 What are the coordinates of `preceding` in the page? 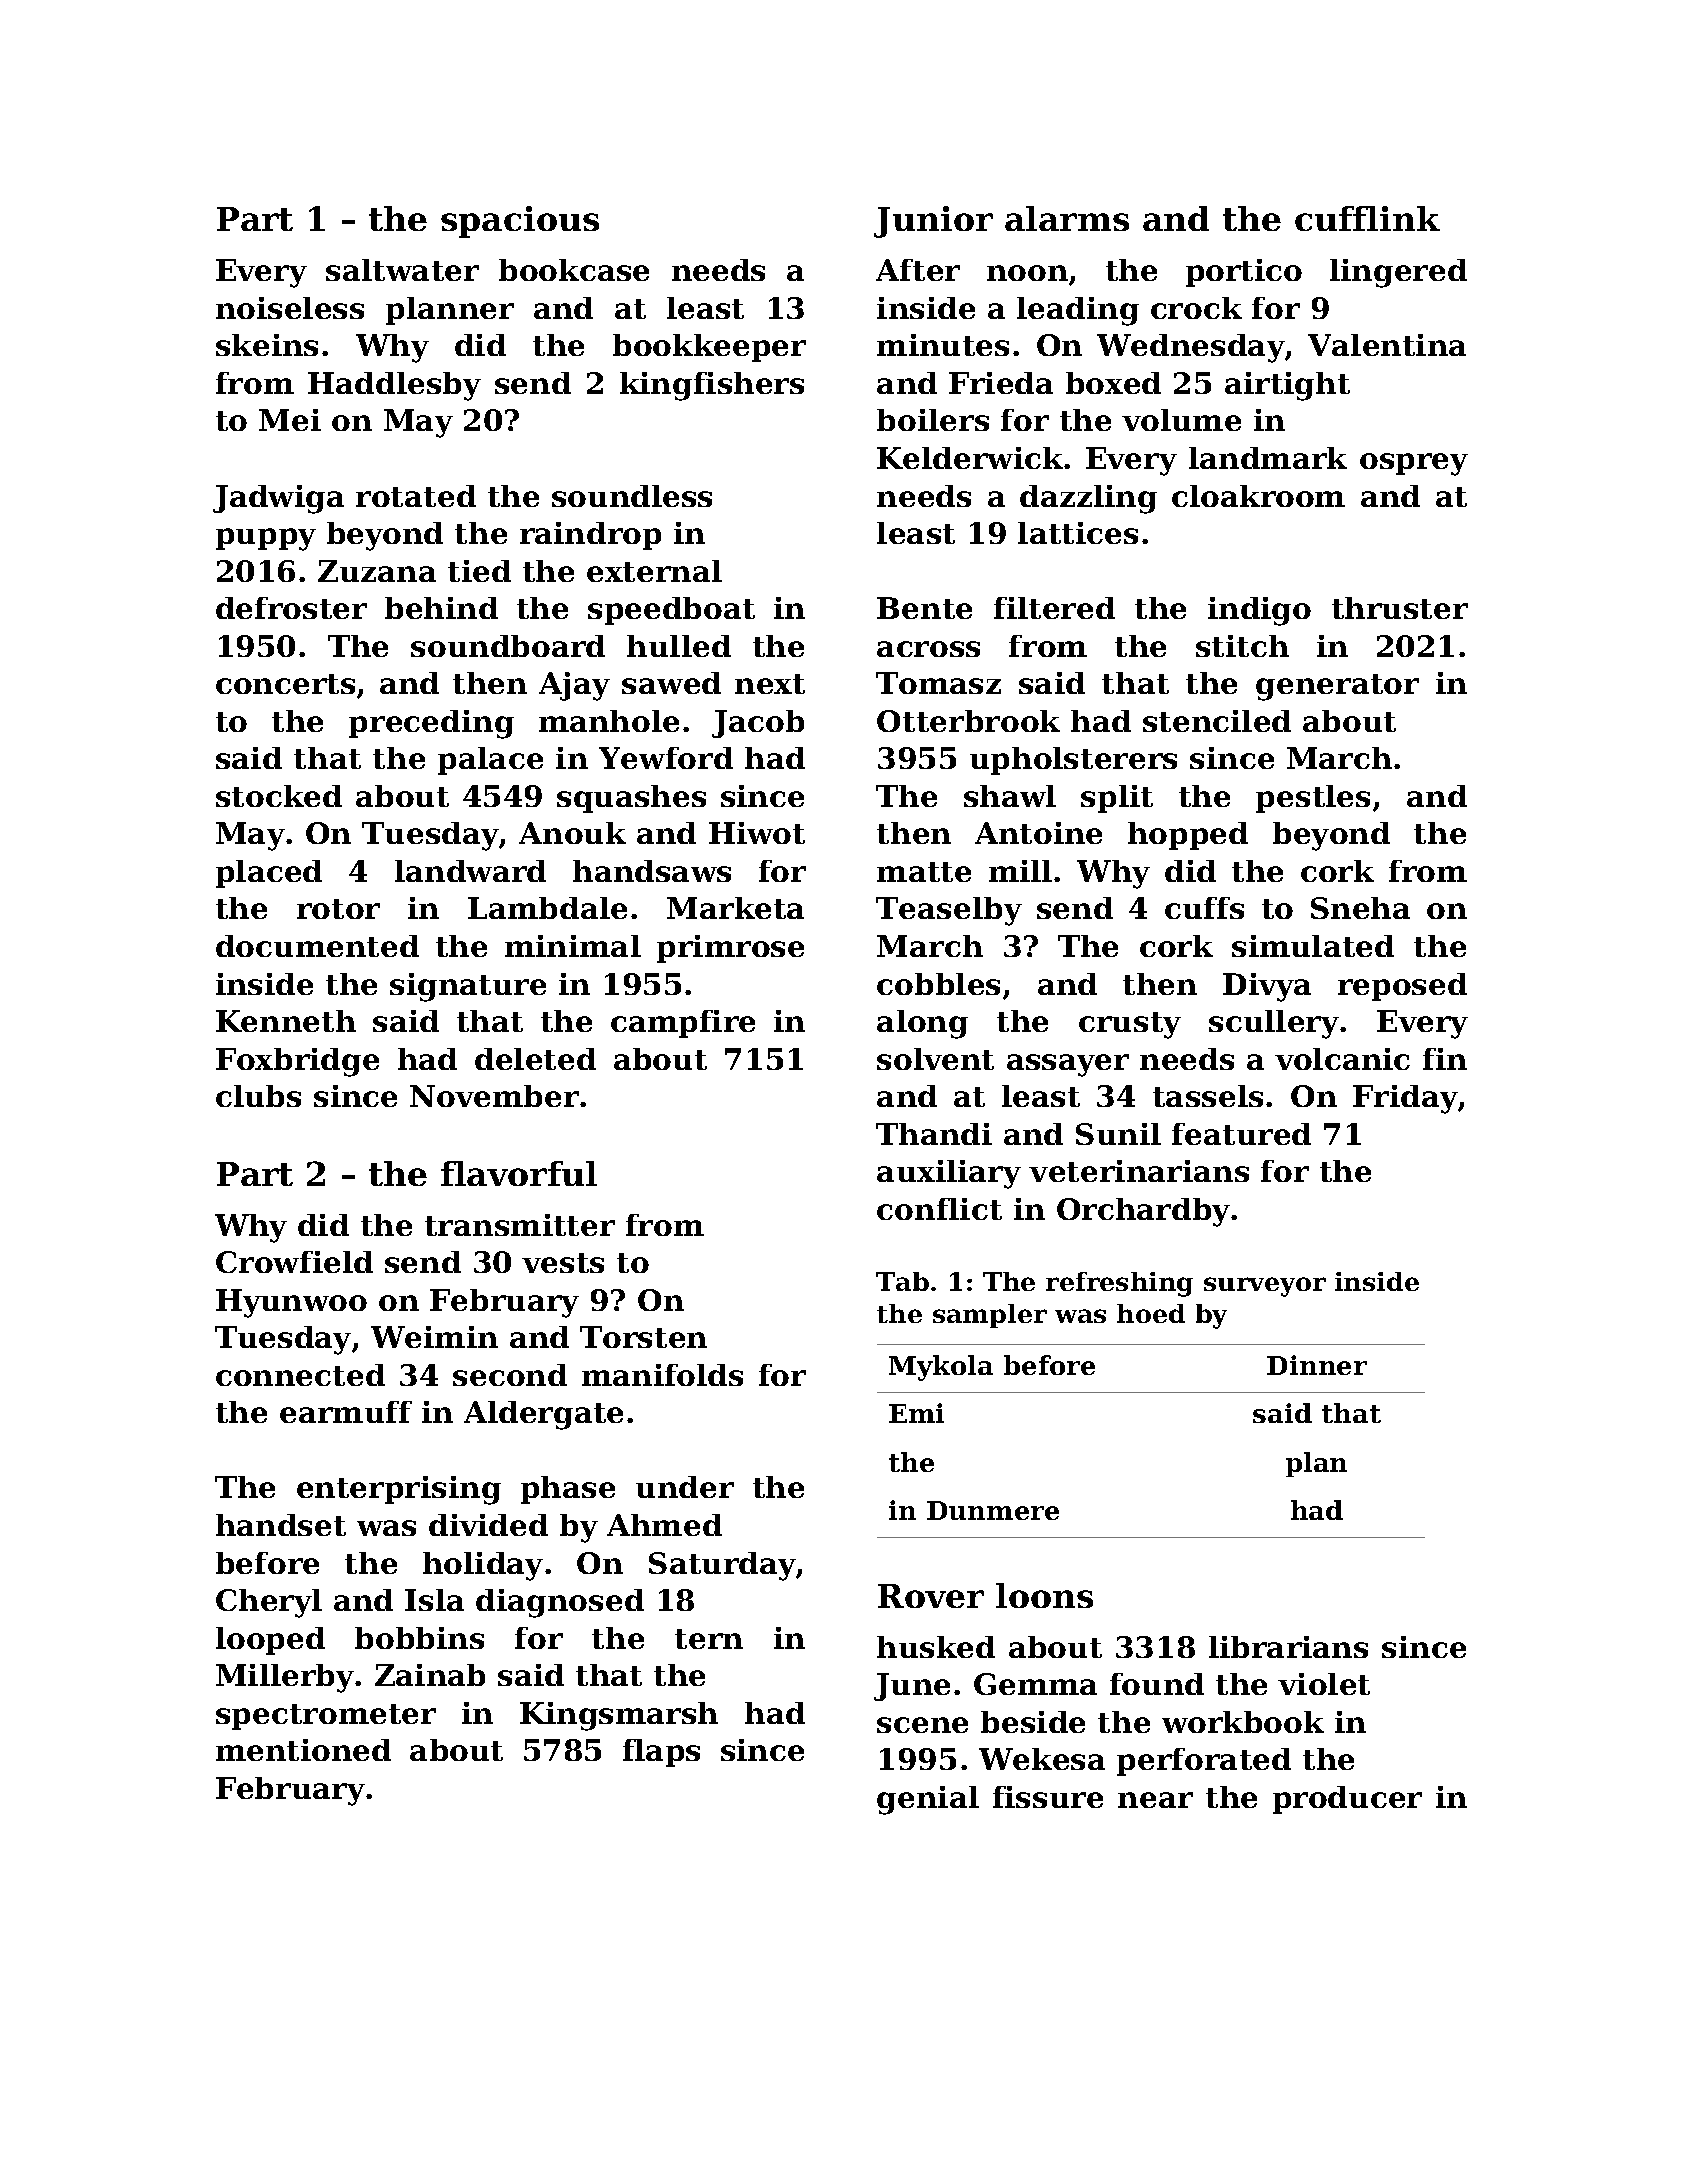 It's located at (431, 724).
